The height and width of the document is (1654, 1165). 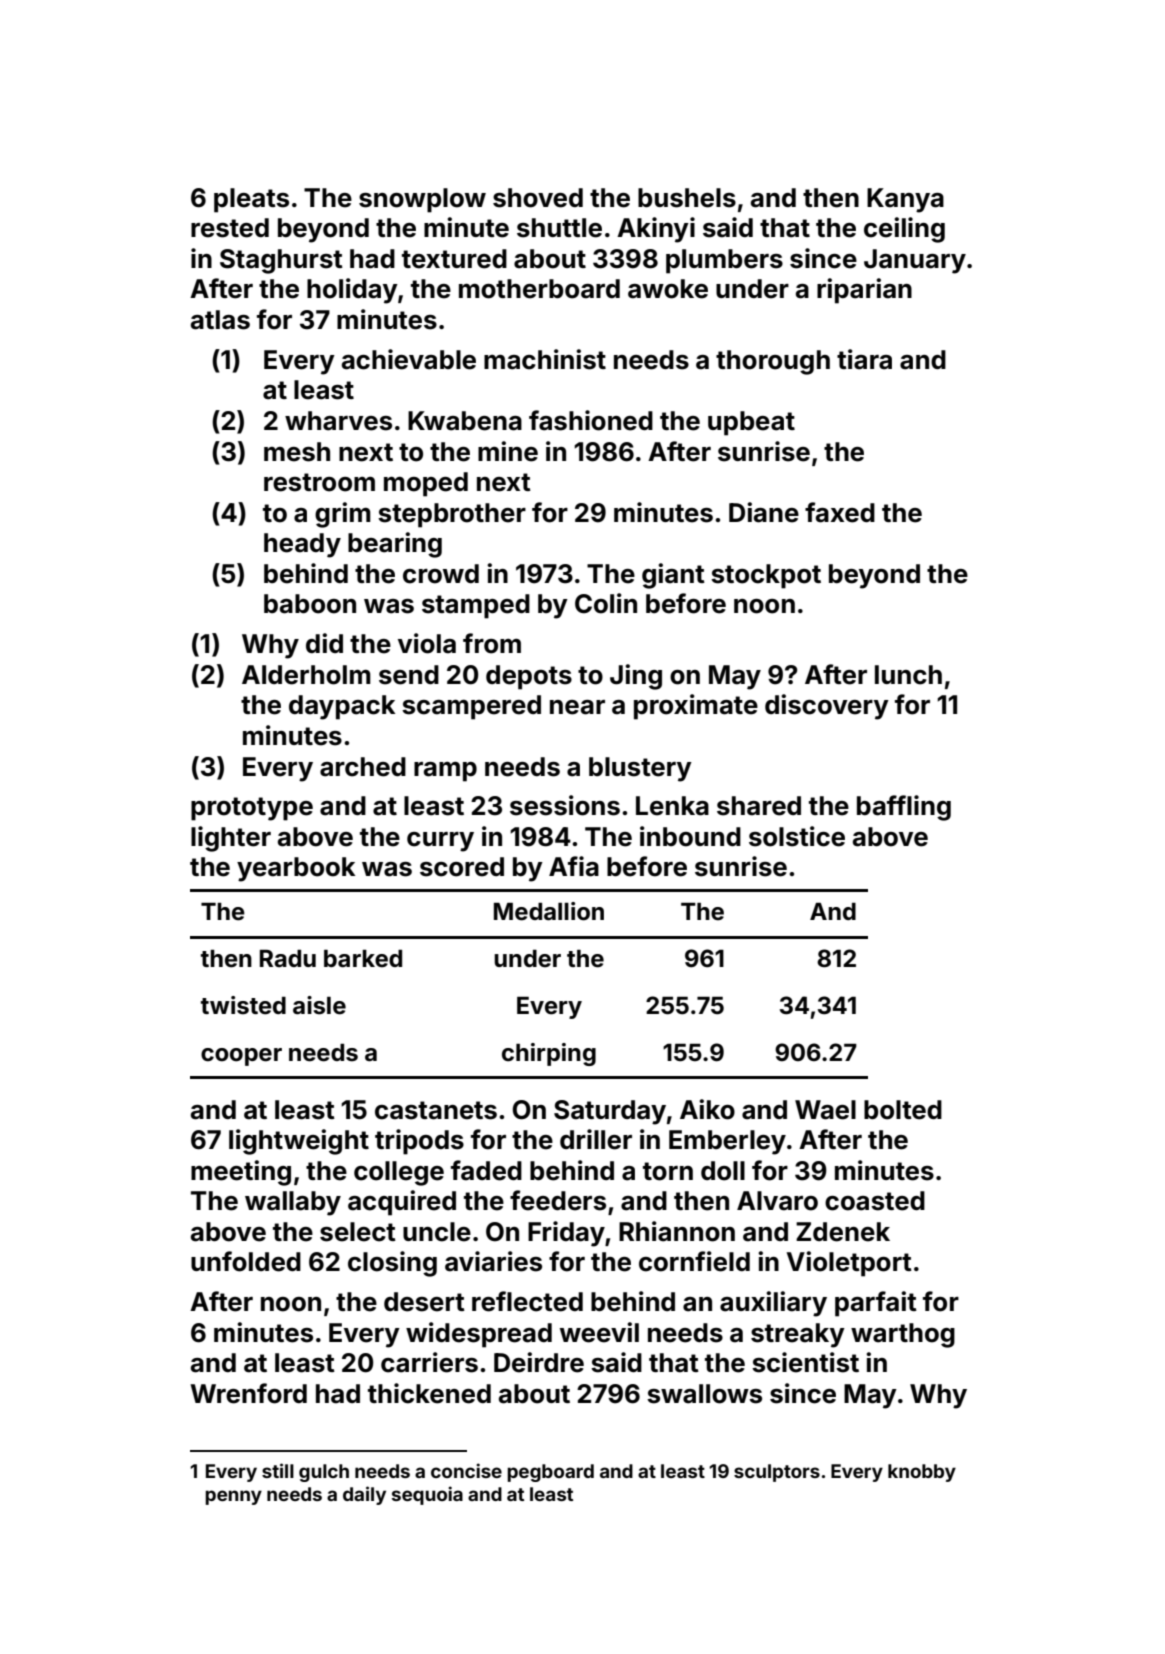 What do you see at coordinates (668, 1171) in the document?
I see `torn` at bounding box center [668, 1171].
